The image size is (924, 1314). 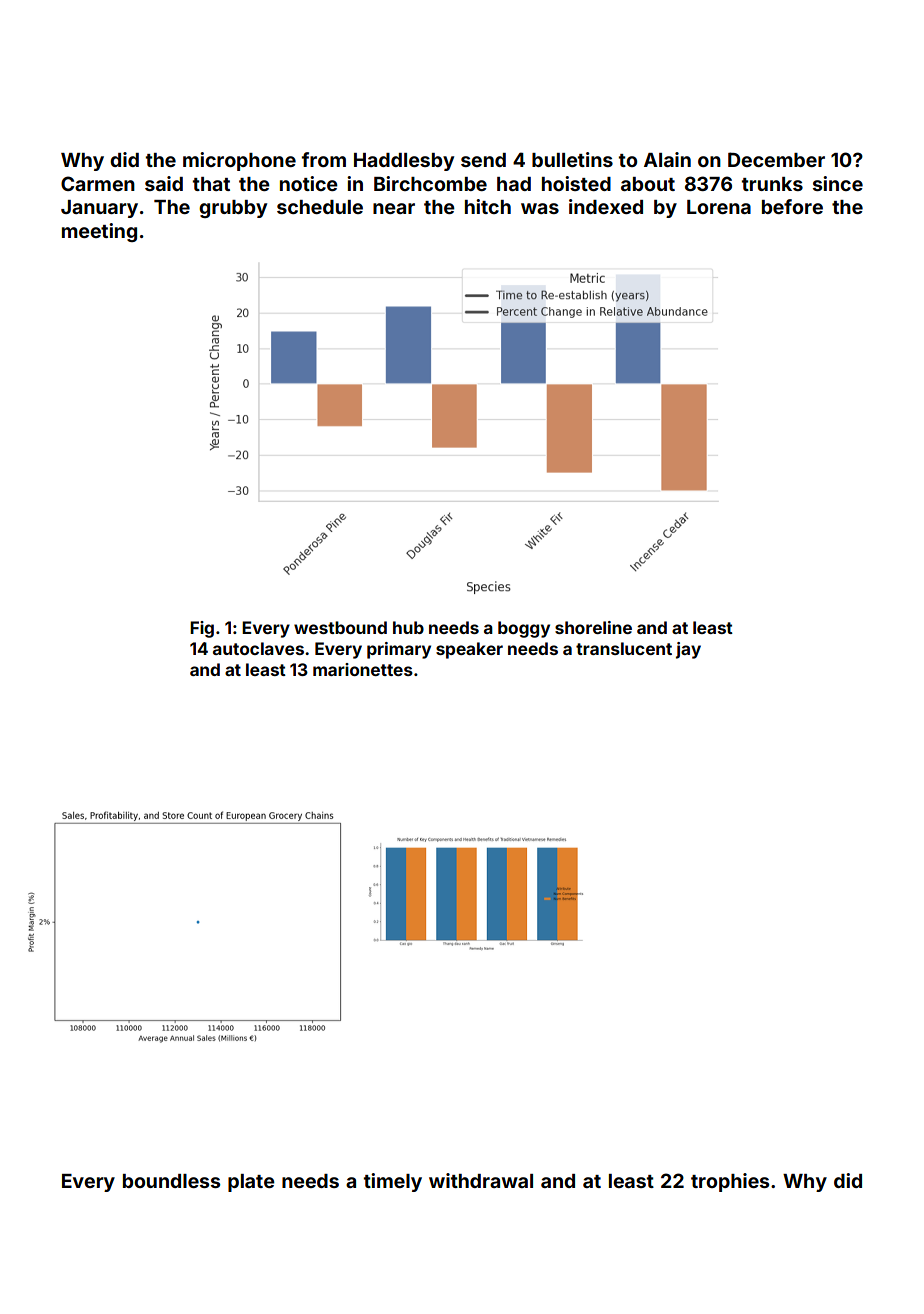 What do you see at coordinates (469, 650) in the page?
I see `speaker` at bounding box center [469, 650].
